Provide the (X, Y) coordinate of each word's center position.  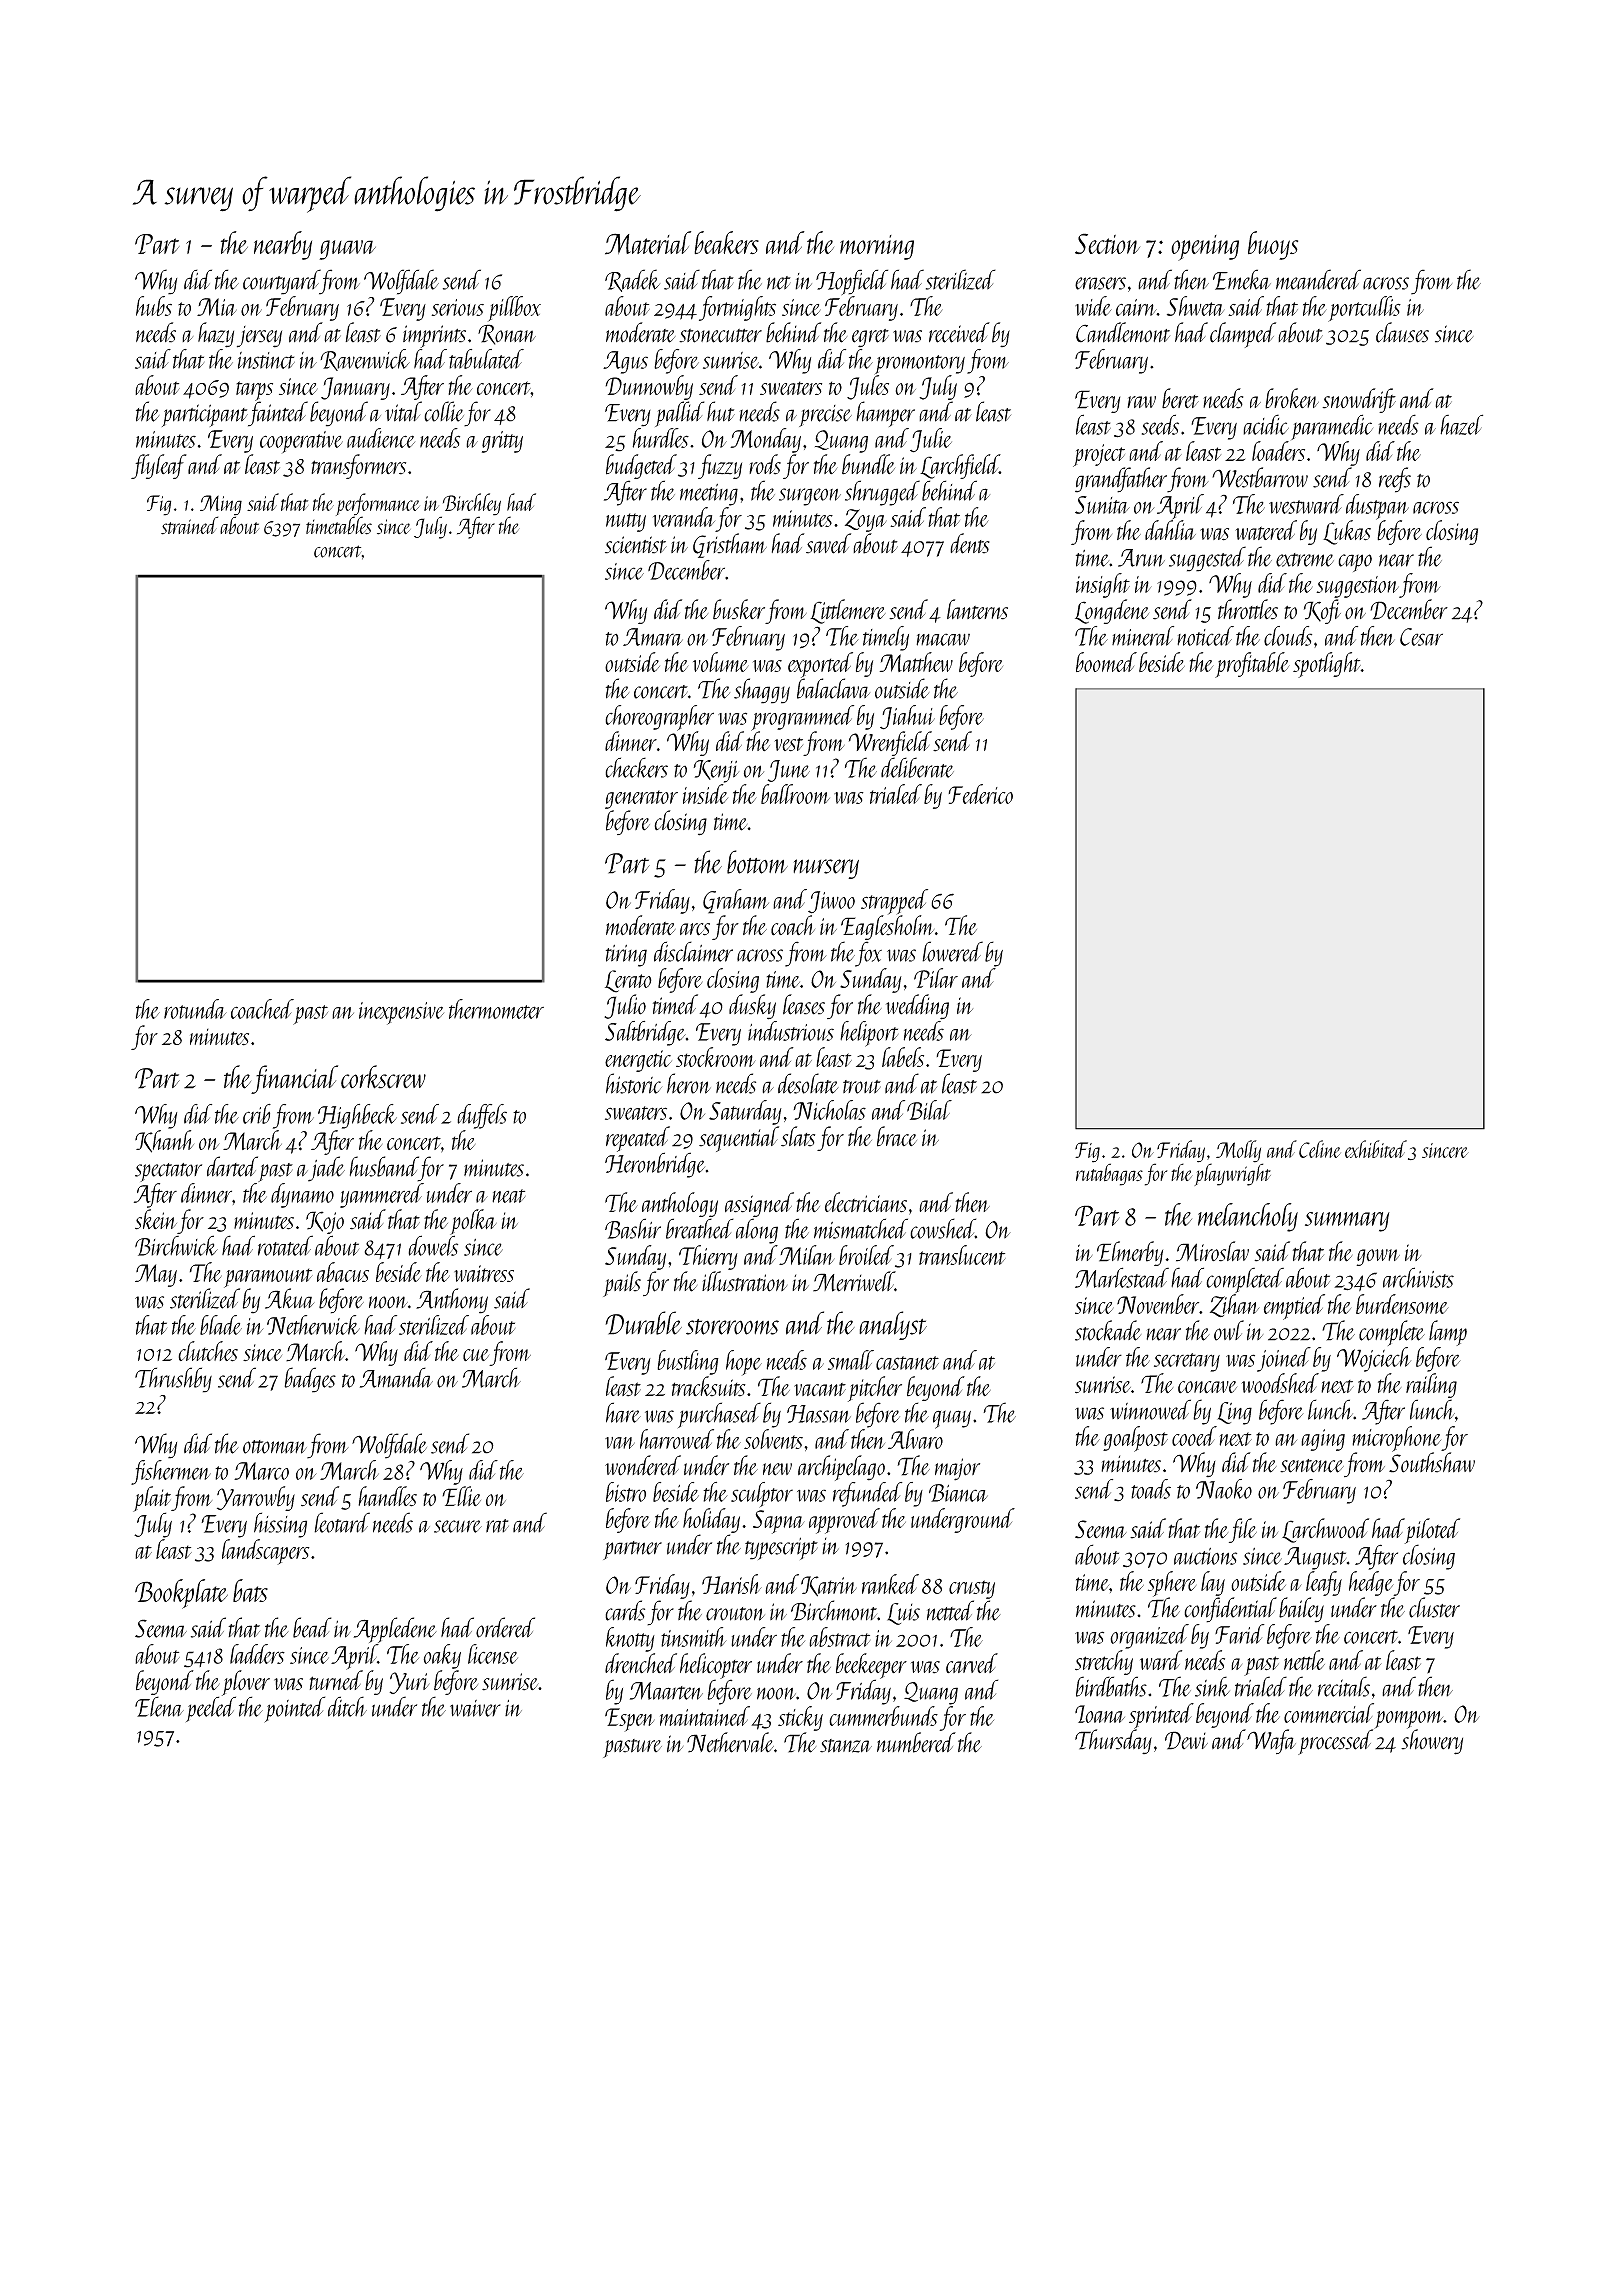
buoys (1273, 245)
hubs (154, 306)
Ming (221, 505)
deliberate (917, 767)
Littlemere (848, 611)
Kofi (1322, 611)
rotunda (195, 1009)
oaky (442, 1656)
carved (972, 1663)
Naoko (1224, 1489)
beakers (726, 242)
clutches (208, 1351)
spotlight (1327, 665)
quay (952, 1419)
